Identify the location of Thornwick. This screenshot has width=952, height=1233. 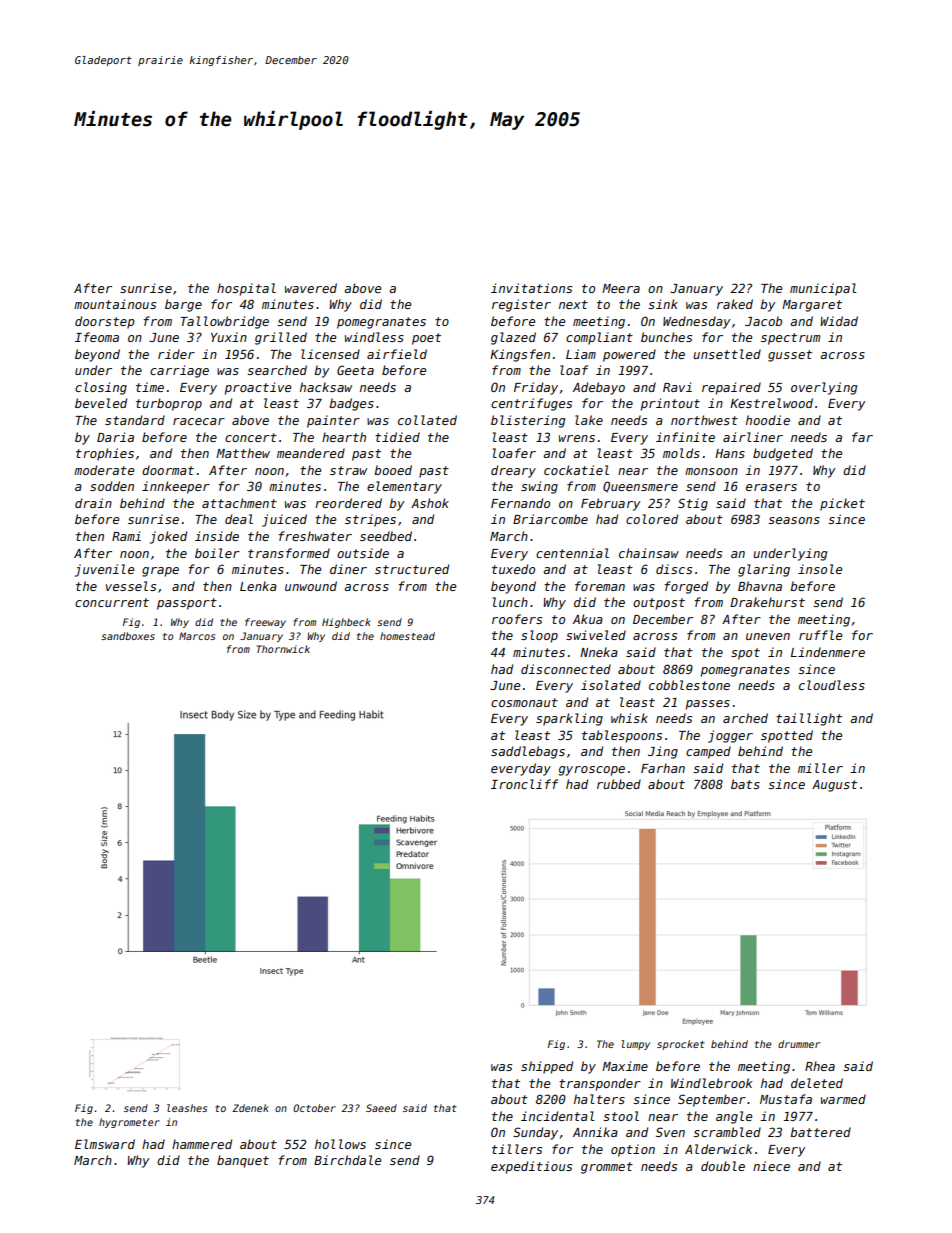
(283, 649).
